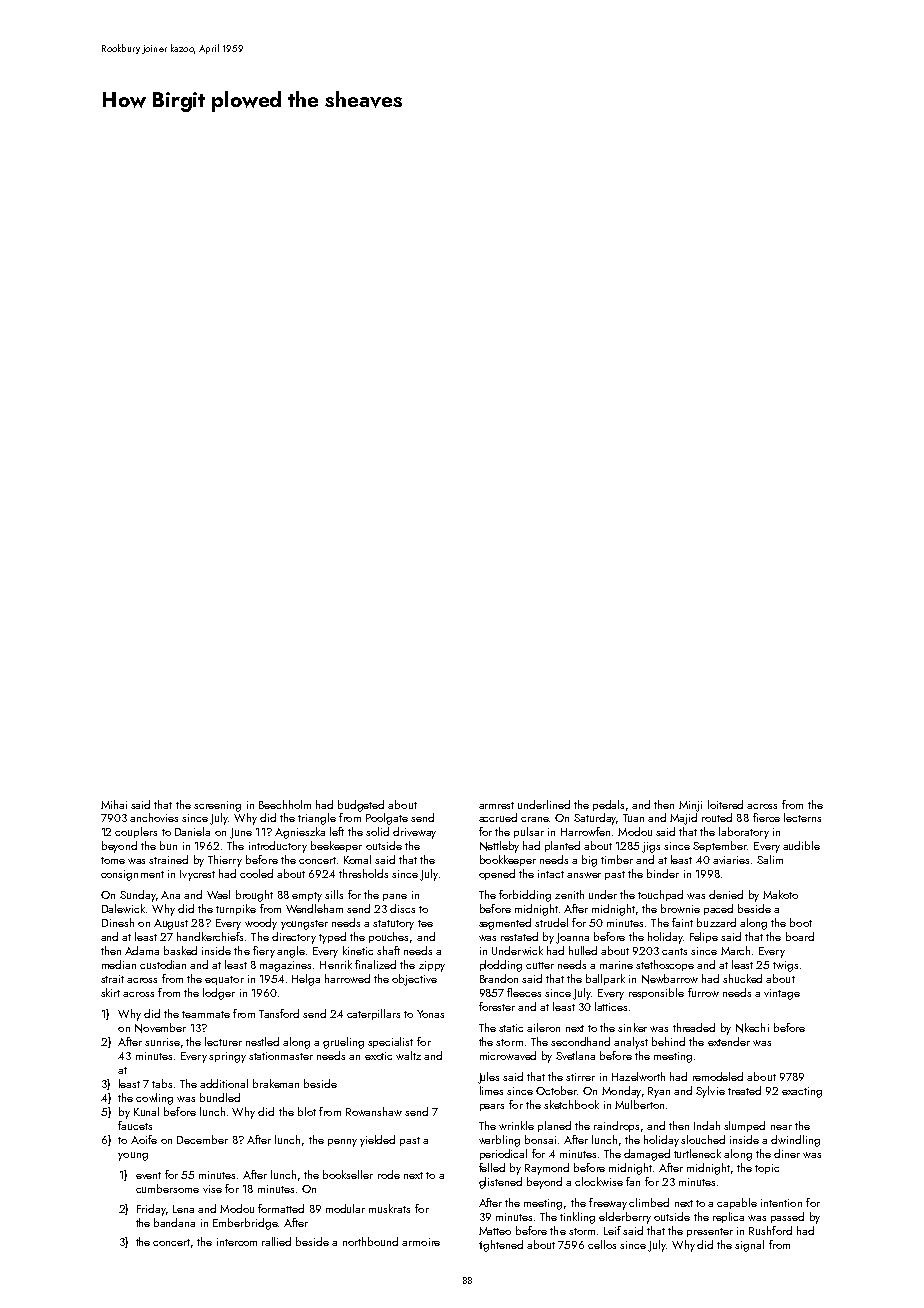  I want to click on teammate, so click(206, 1014).
